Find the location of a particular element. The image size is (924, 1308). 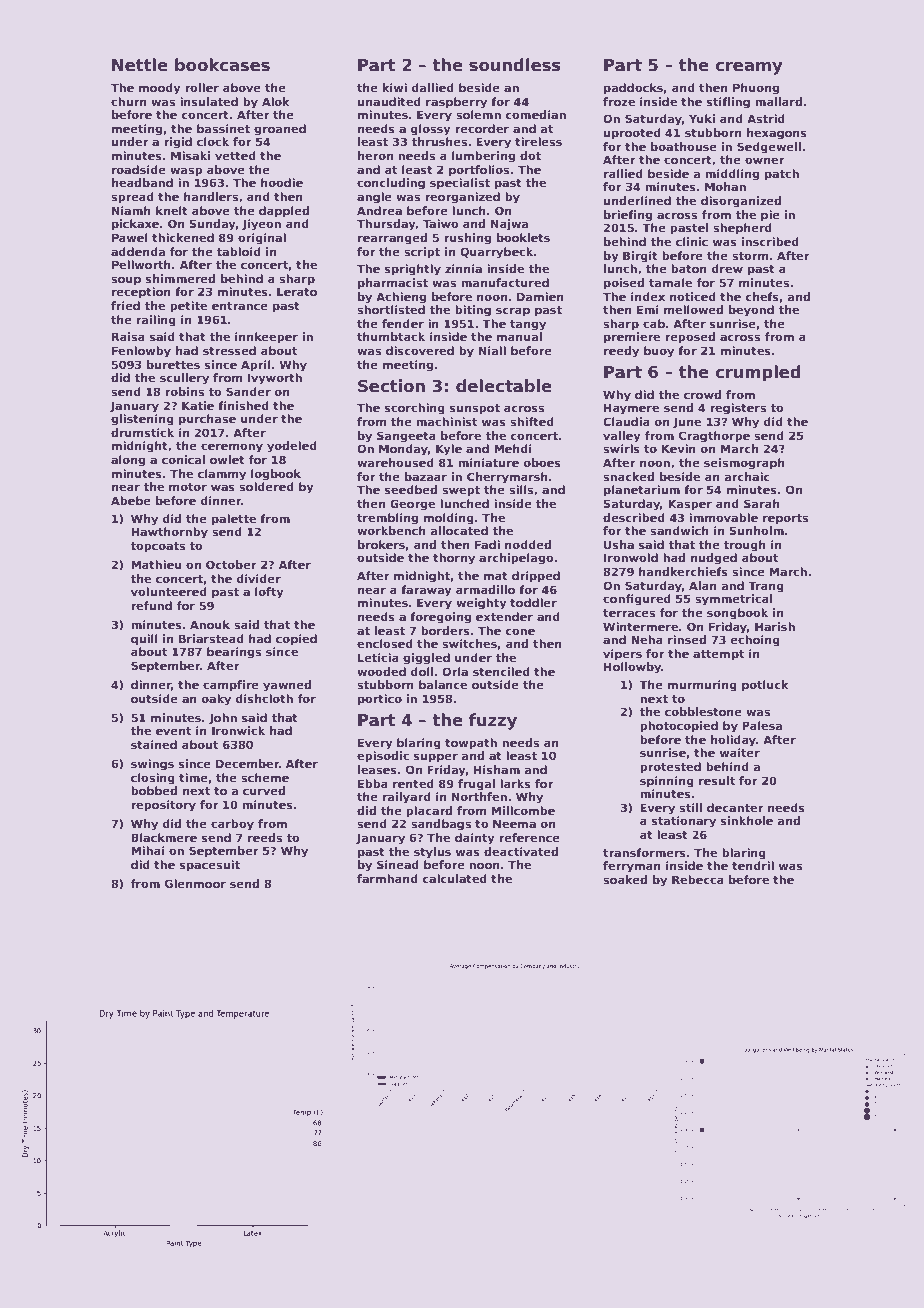

Alok is located at coordinates (276, 101).
